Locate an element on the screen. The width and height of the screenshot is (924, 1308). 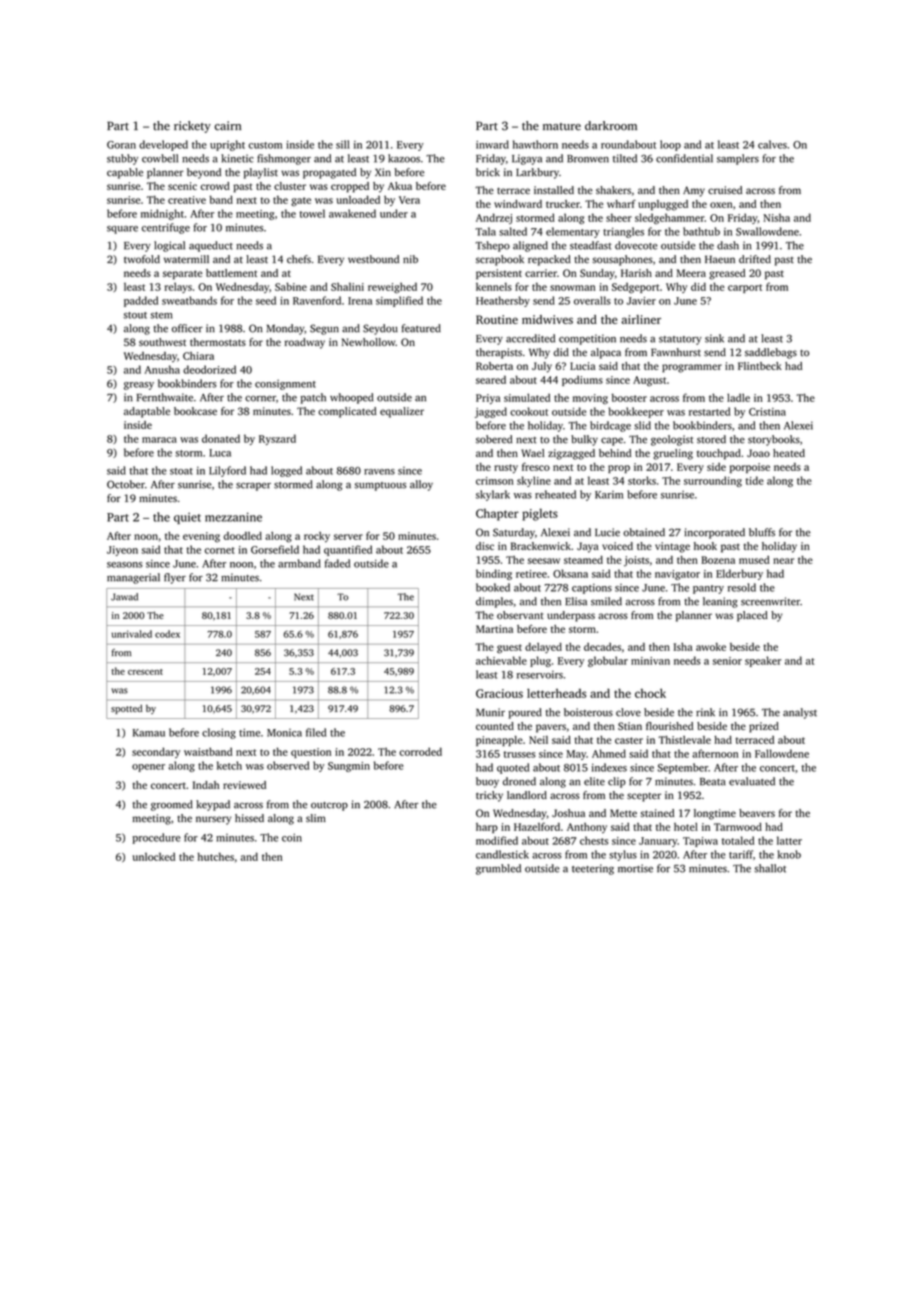
faded is located at coordinates (337, 563).
